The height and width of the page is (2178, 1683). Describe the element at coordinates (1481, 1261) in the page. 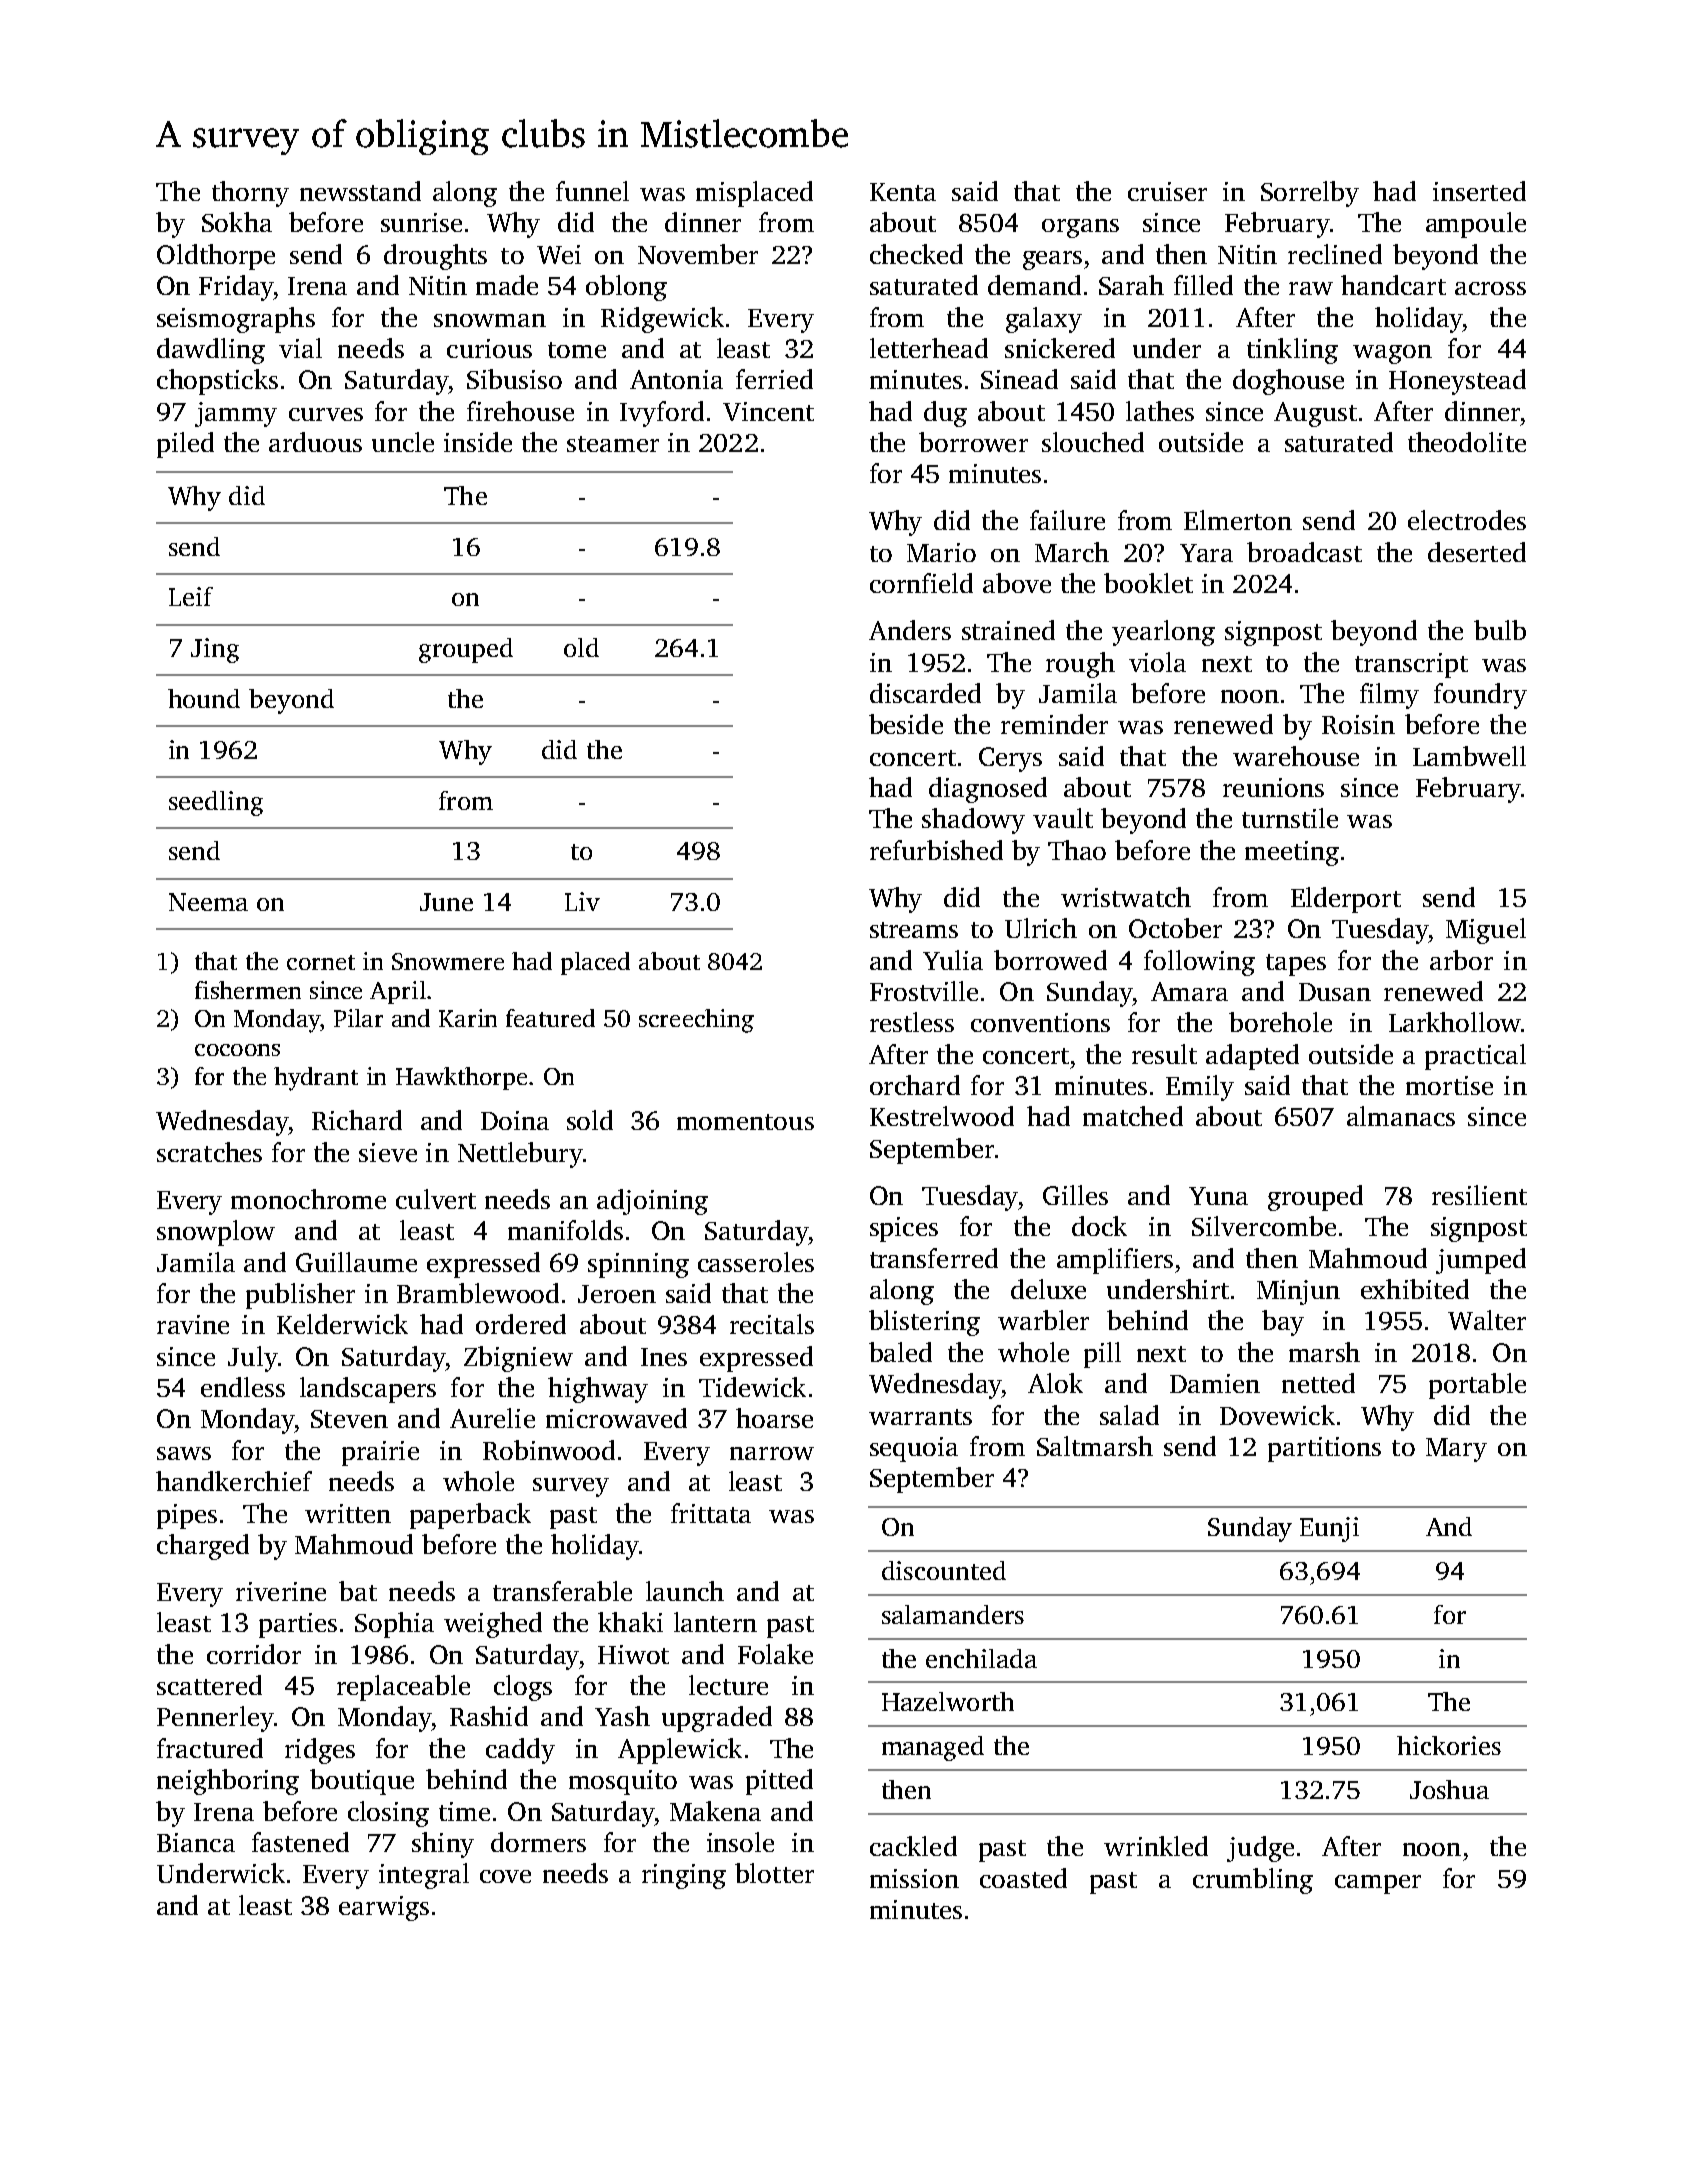

I see `jumped` at that location.
